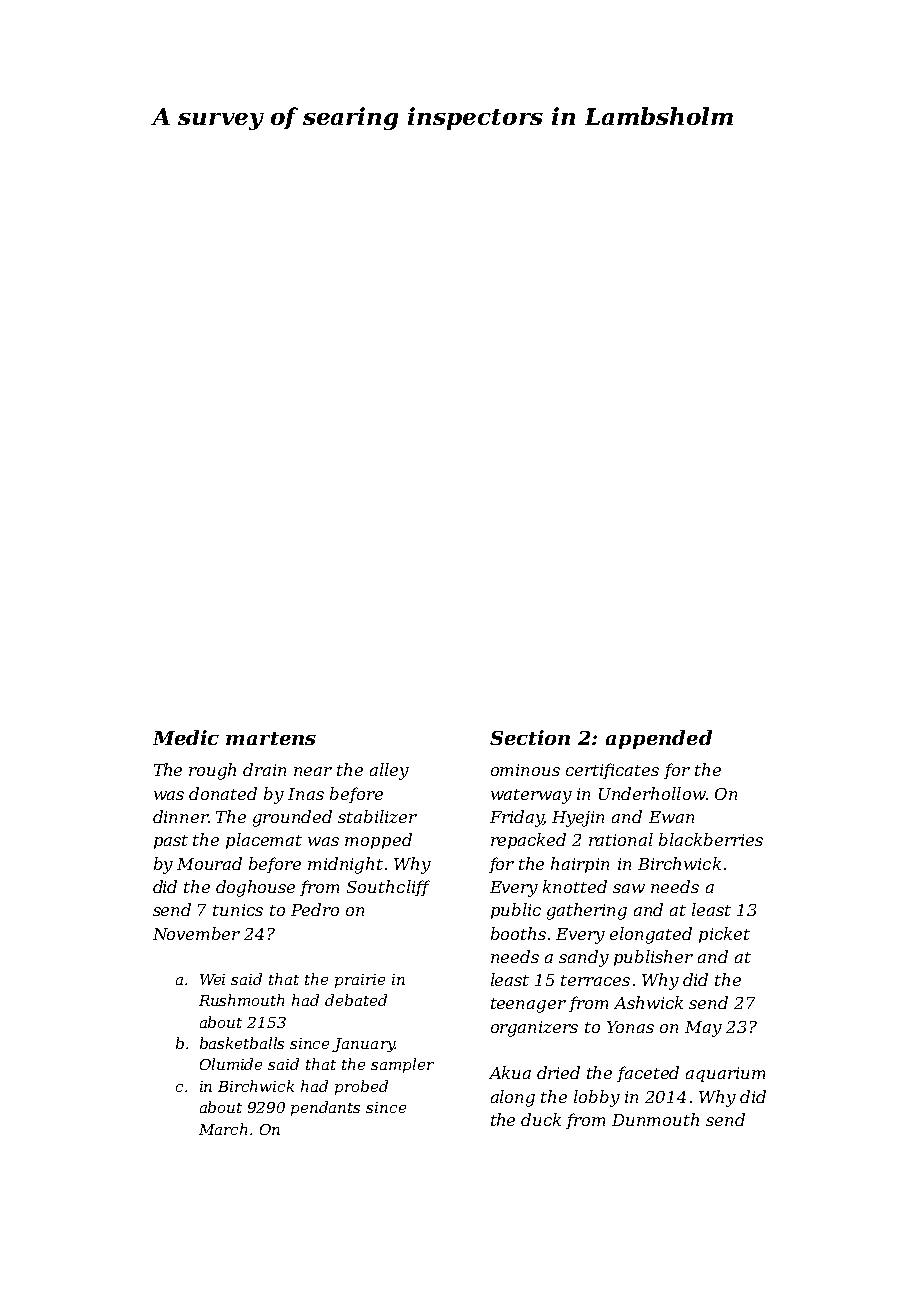 The width and height of the screenshot is (924, 1311). Describe the element at coordinates (271, 738) in the screenshot. I see `martens` at that location.
